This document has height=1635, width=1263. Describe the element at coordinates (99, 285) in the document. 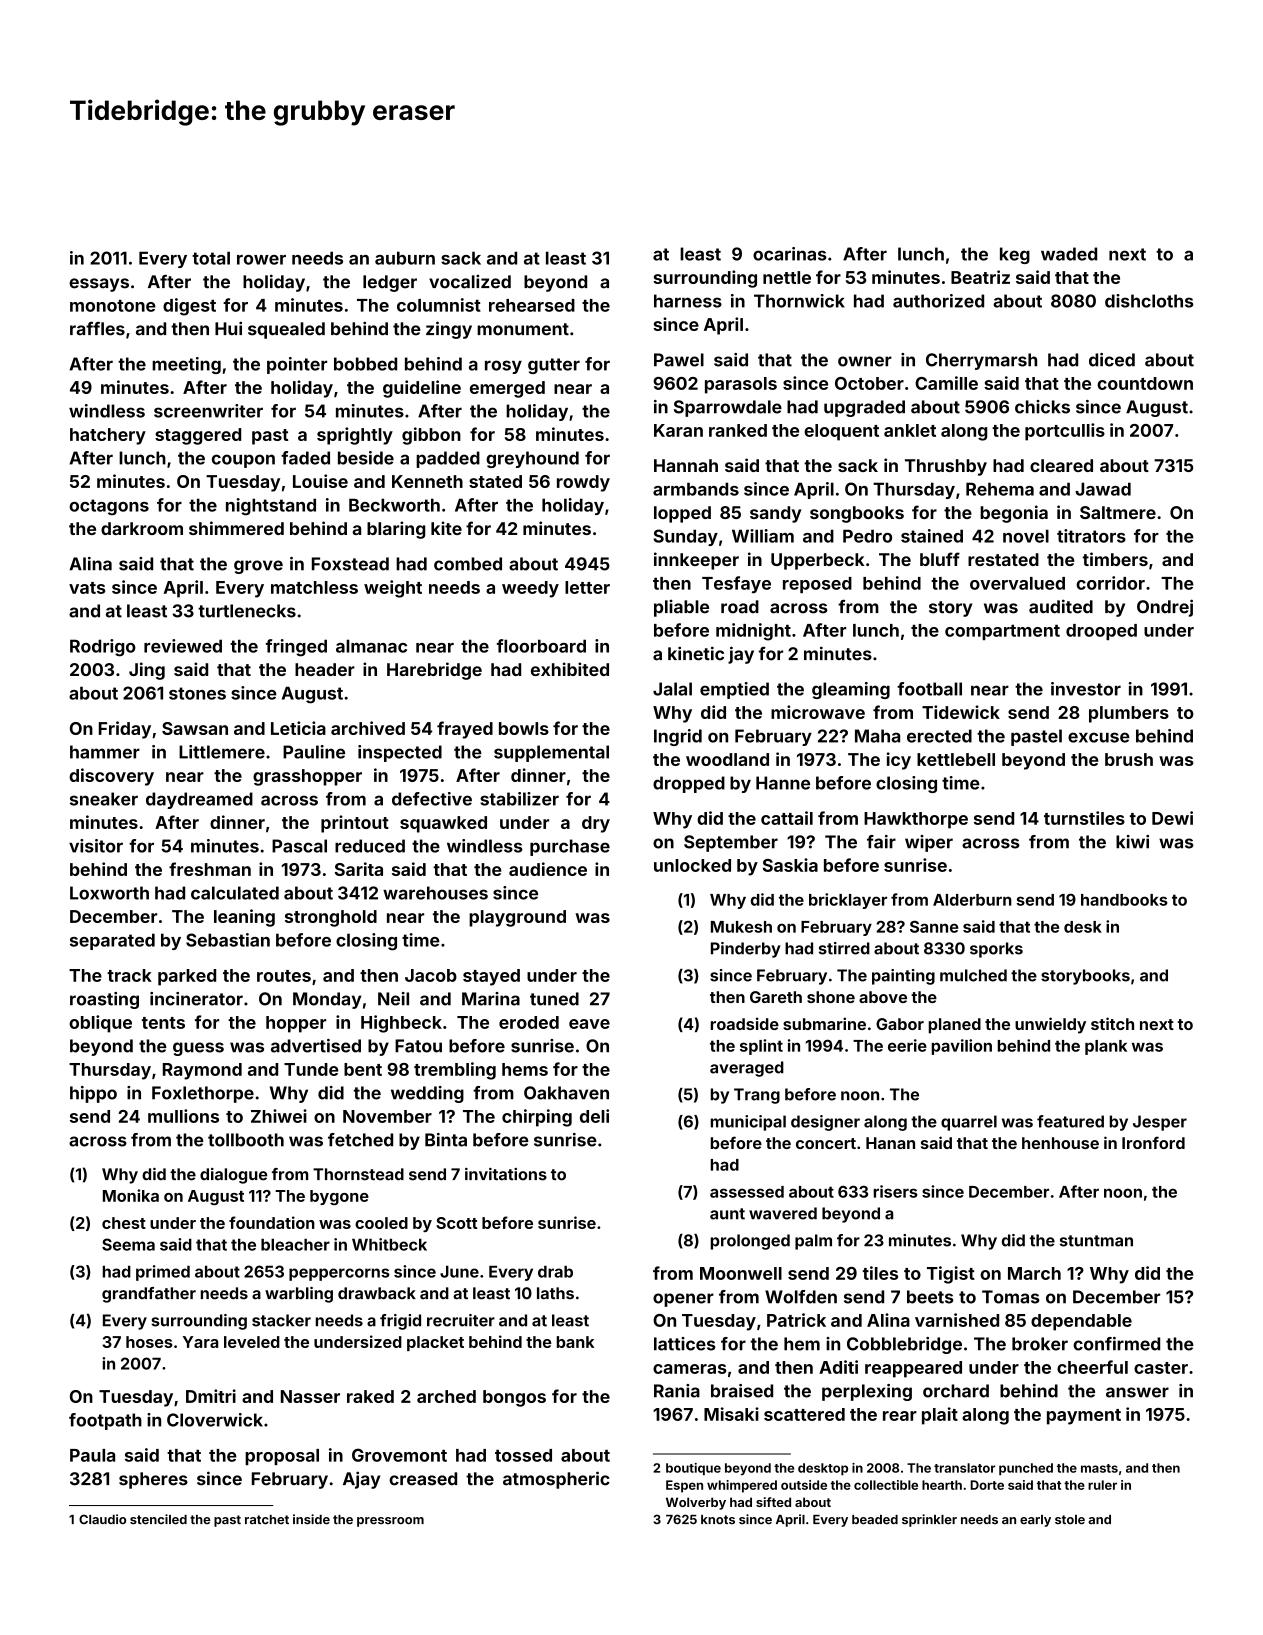

I see `essays` at that location.
